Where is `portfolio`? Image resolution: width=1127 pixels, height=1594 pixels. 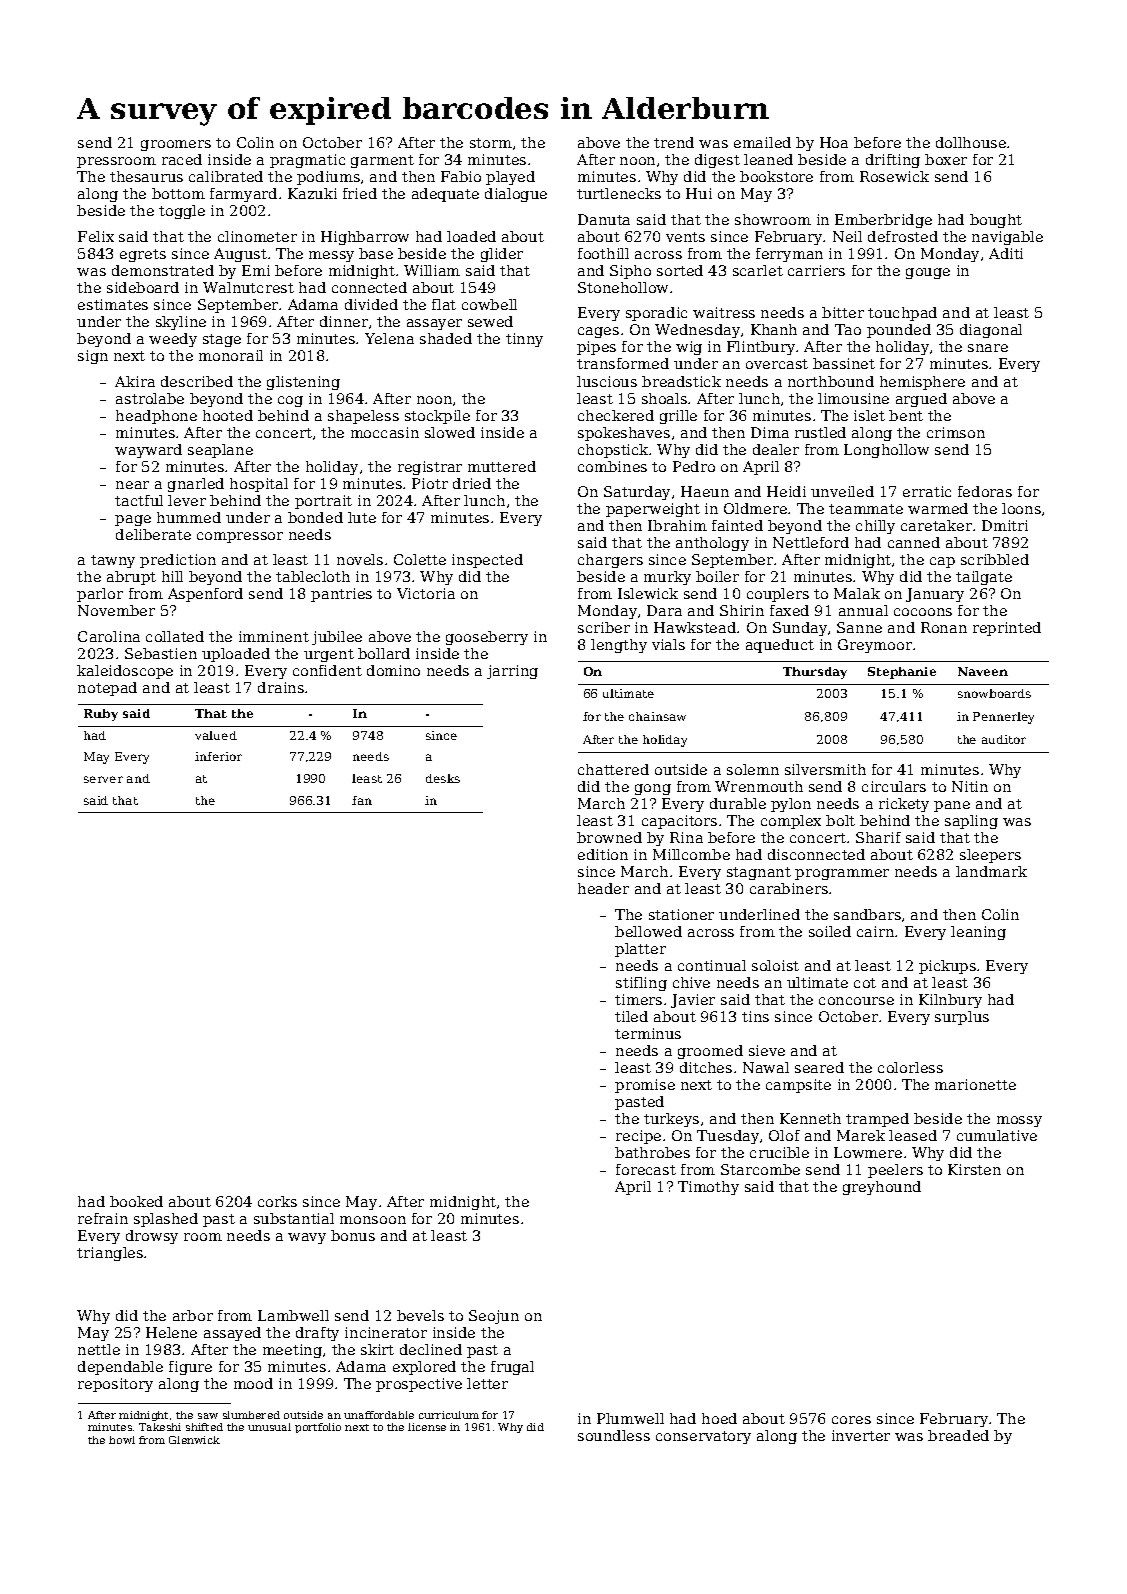 portfolio is located at coordinates (318, 1428).
